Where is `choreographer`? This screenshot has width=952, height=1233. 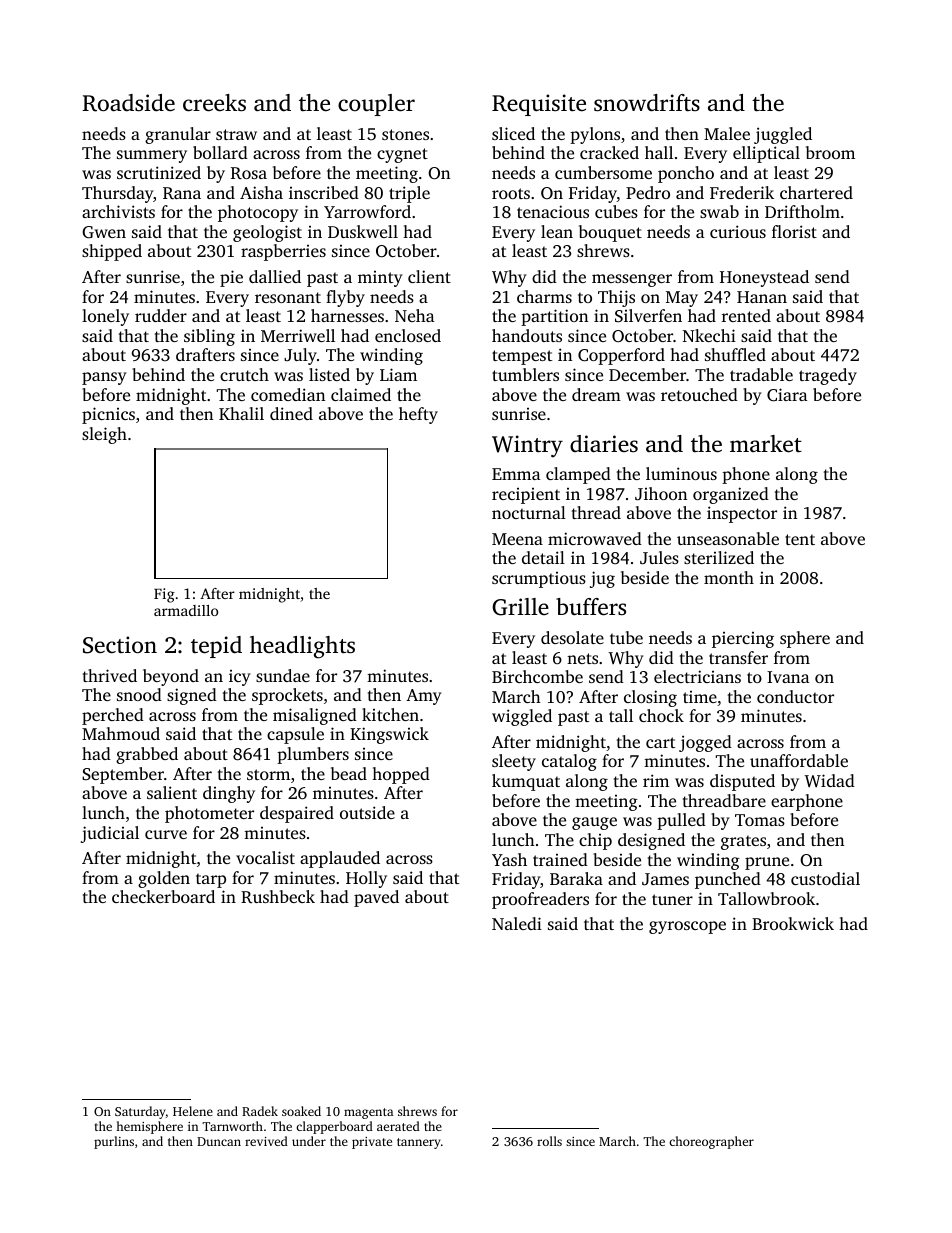 choreographer is located at coordinates (711, 1142).
